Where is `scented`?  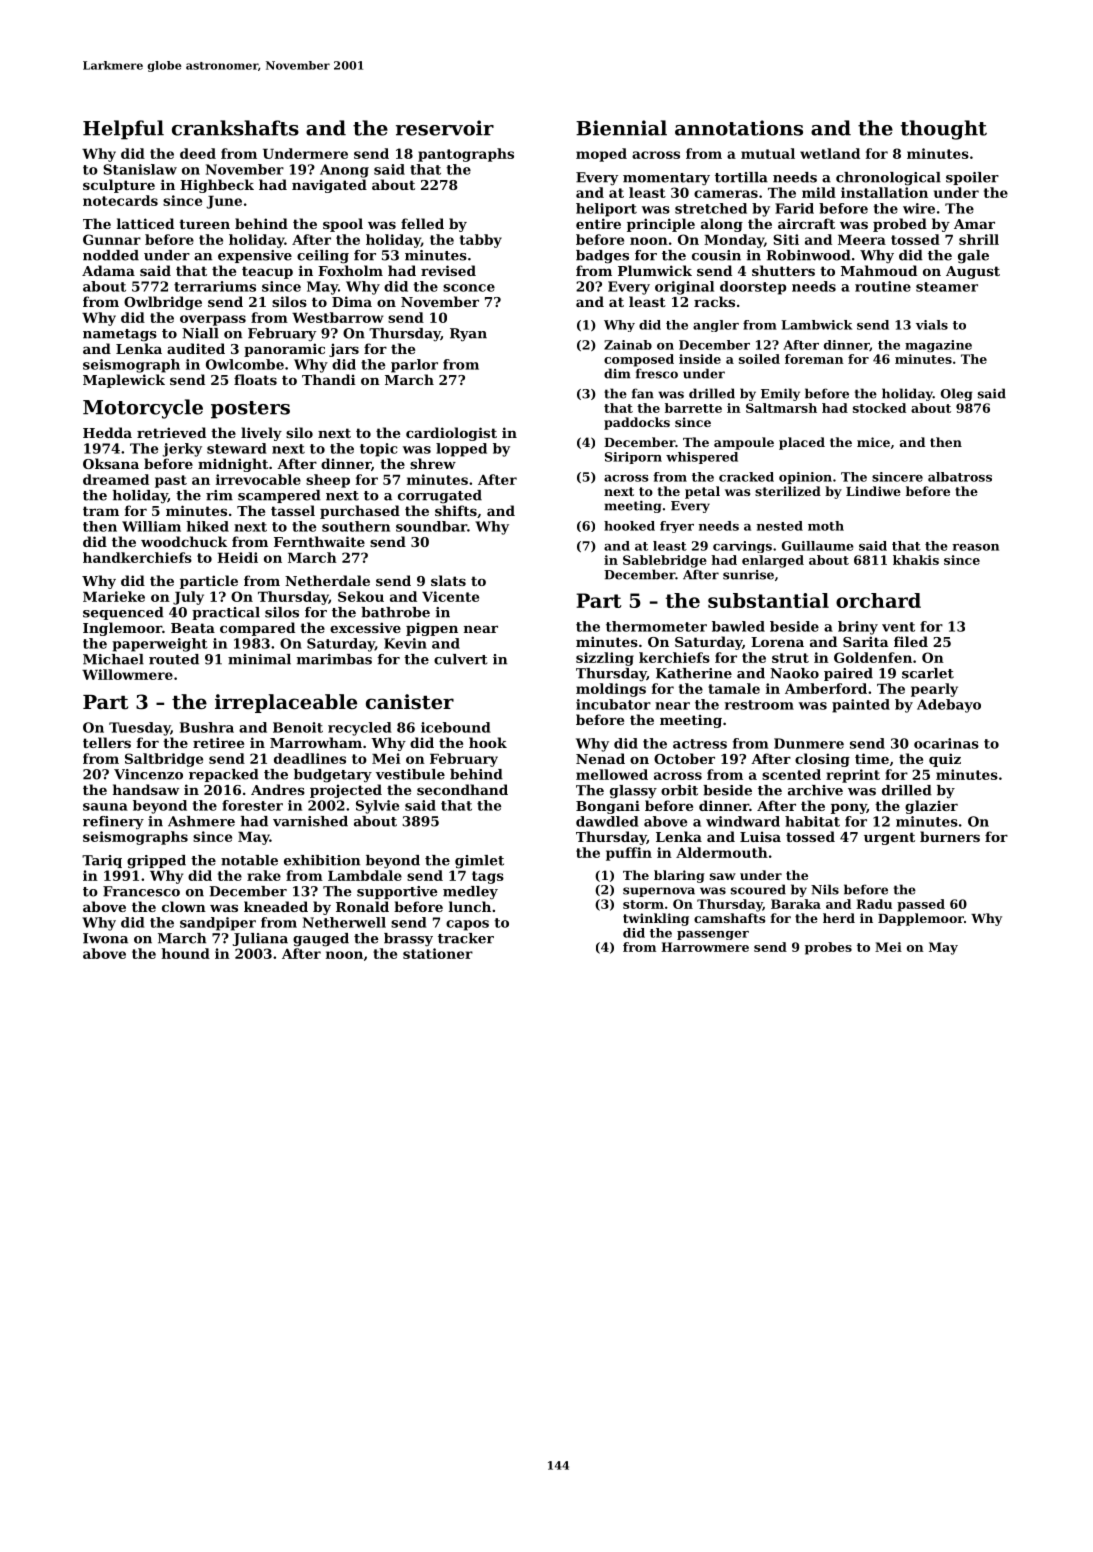 scented is located at coordinates (791, 774).
